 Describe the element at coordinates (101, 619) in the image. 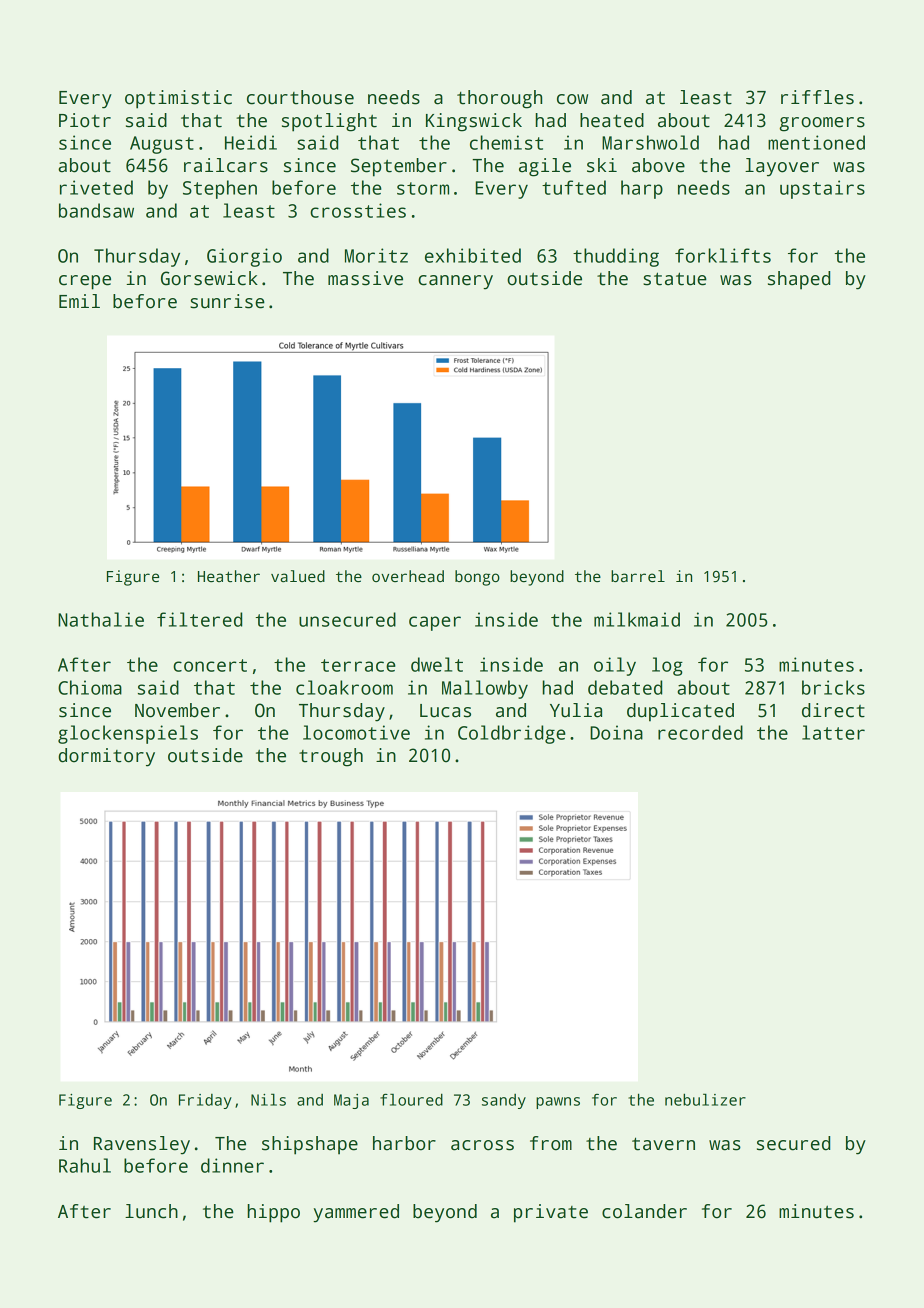

I see `Nathalie` at that location.
